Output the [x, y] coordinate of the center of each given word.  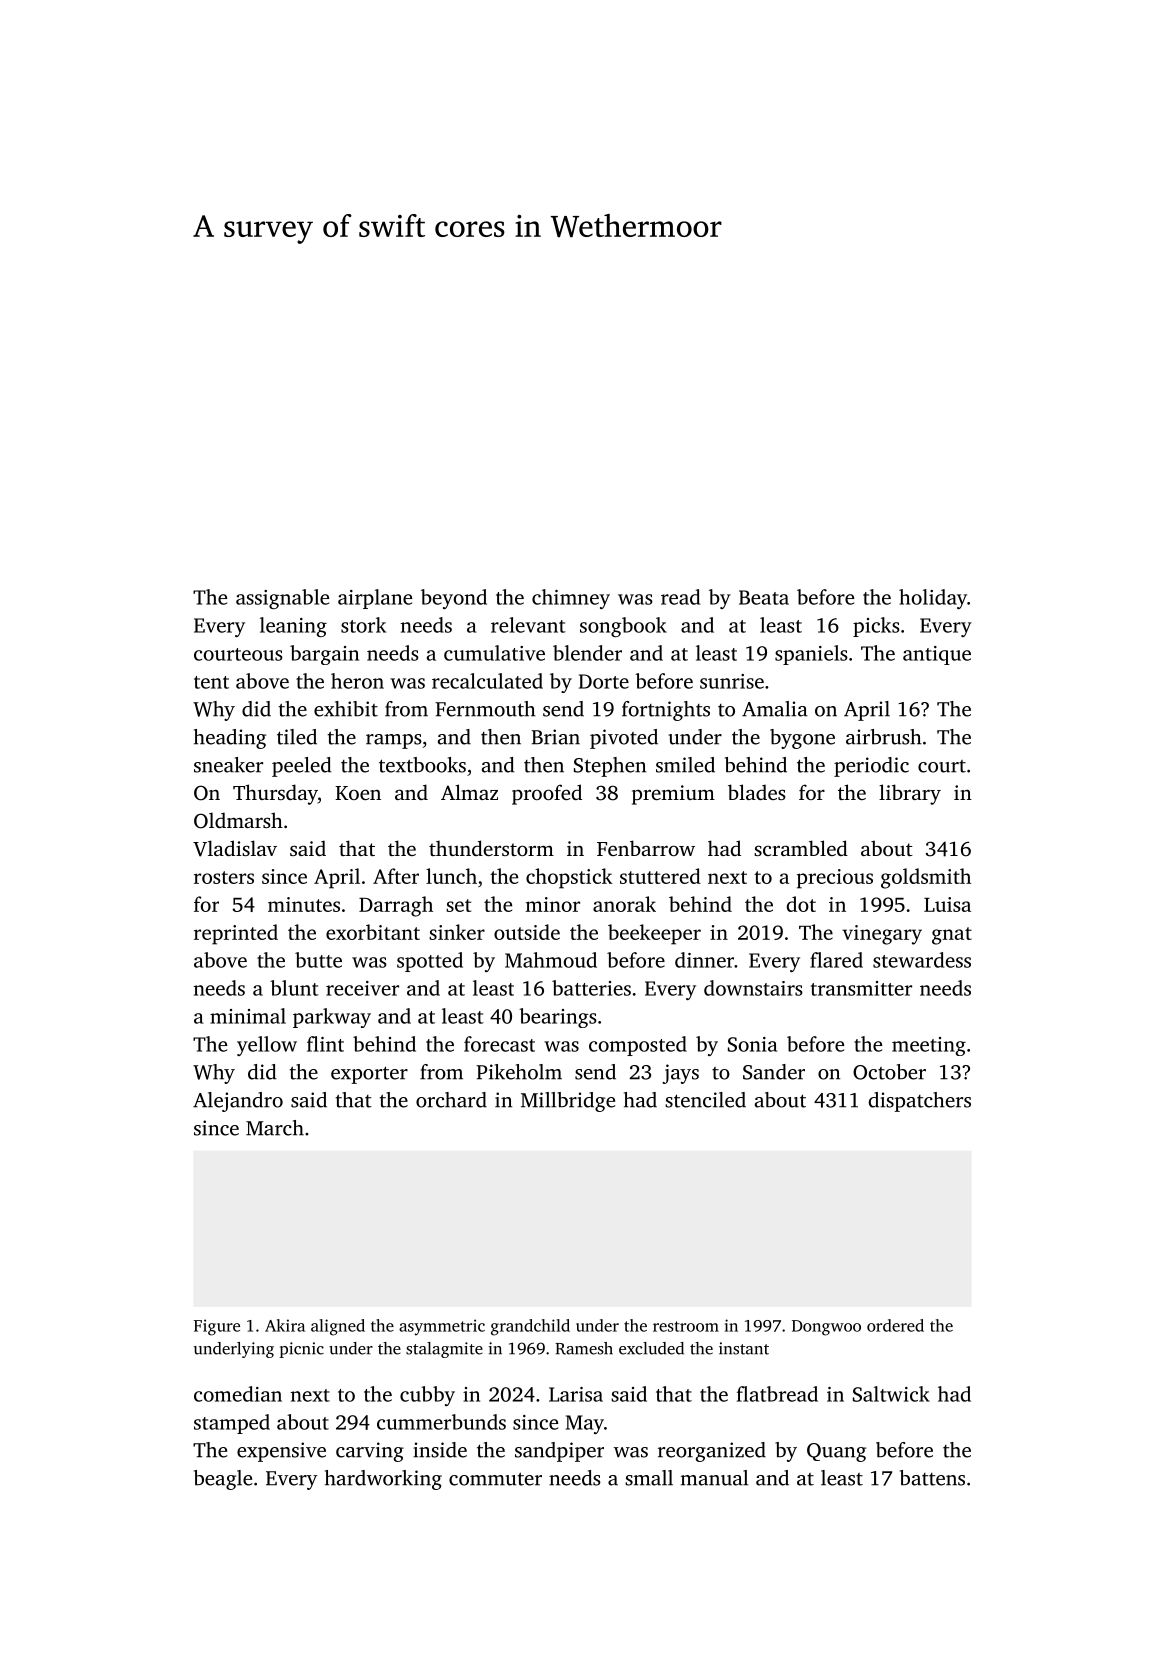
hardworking [383, 1480]
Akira [285, 1325]
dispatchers [919, 1102]
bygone [802, 739]
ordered [895, 1325]
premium [673, 795]
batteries [591, 988]
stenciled [705, 1100]
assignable [282, 599]
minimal [248, 1016]
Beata [764, 597]
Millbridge [568, 1102]
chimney [571, 599]
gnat [952, 936]
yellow [267, 1046]
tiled [297, 737]
